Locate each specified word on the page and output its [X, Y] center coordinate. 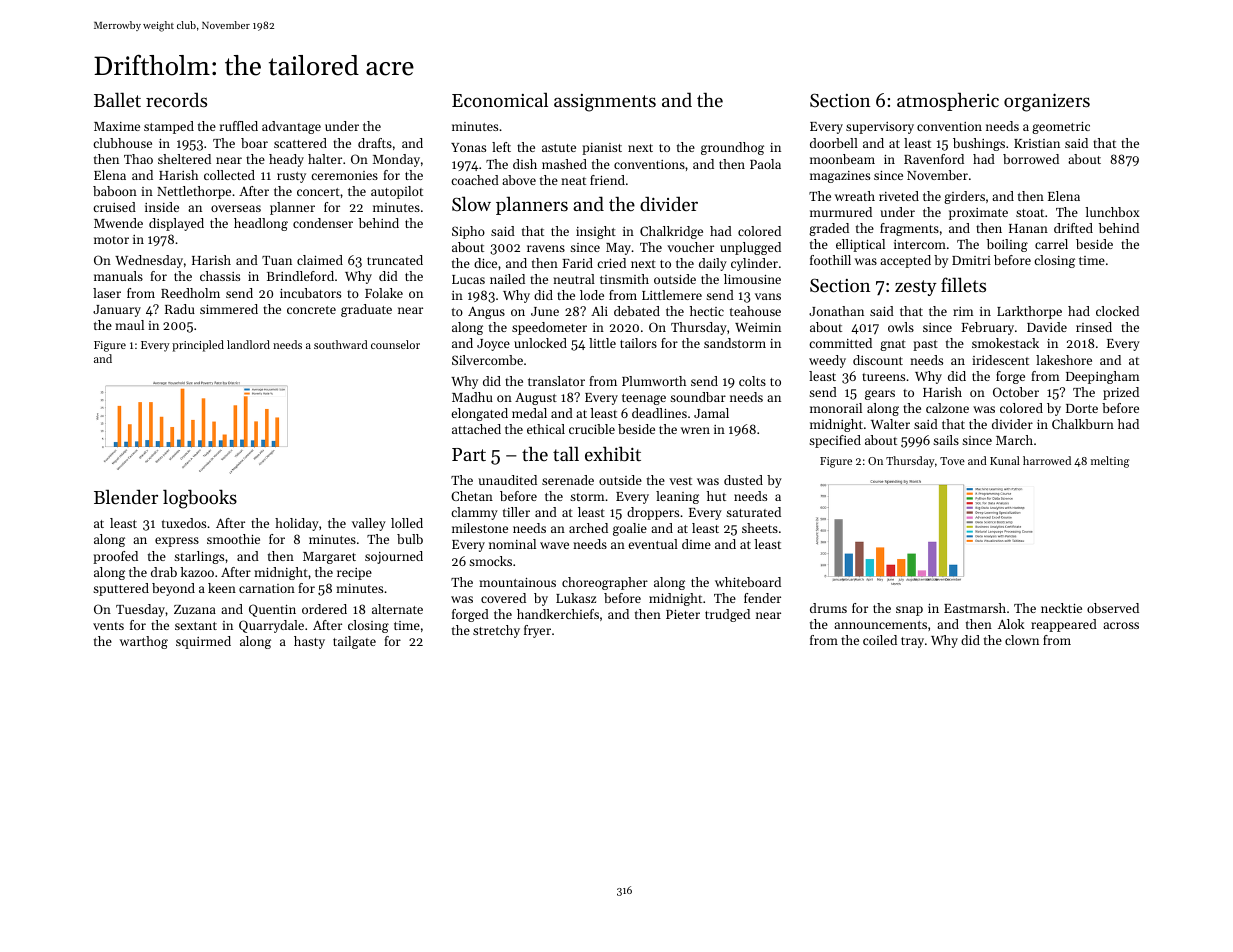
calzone [947, 408]
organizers [1047, 102]
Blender [126, 496]
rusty [291, 177]
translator [556, 381]
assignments [605, 103]
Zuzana [195, 609]
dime [696, 544]
